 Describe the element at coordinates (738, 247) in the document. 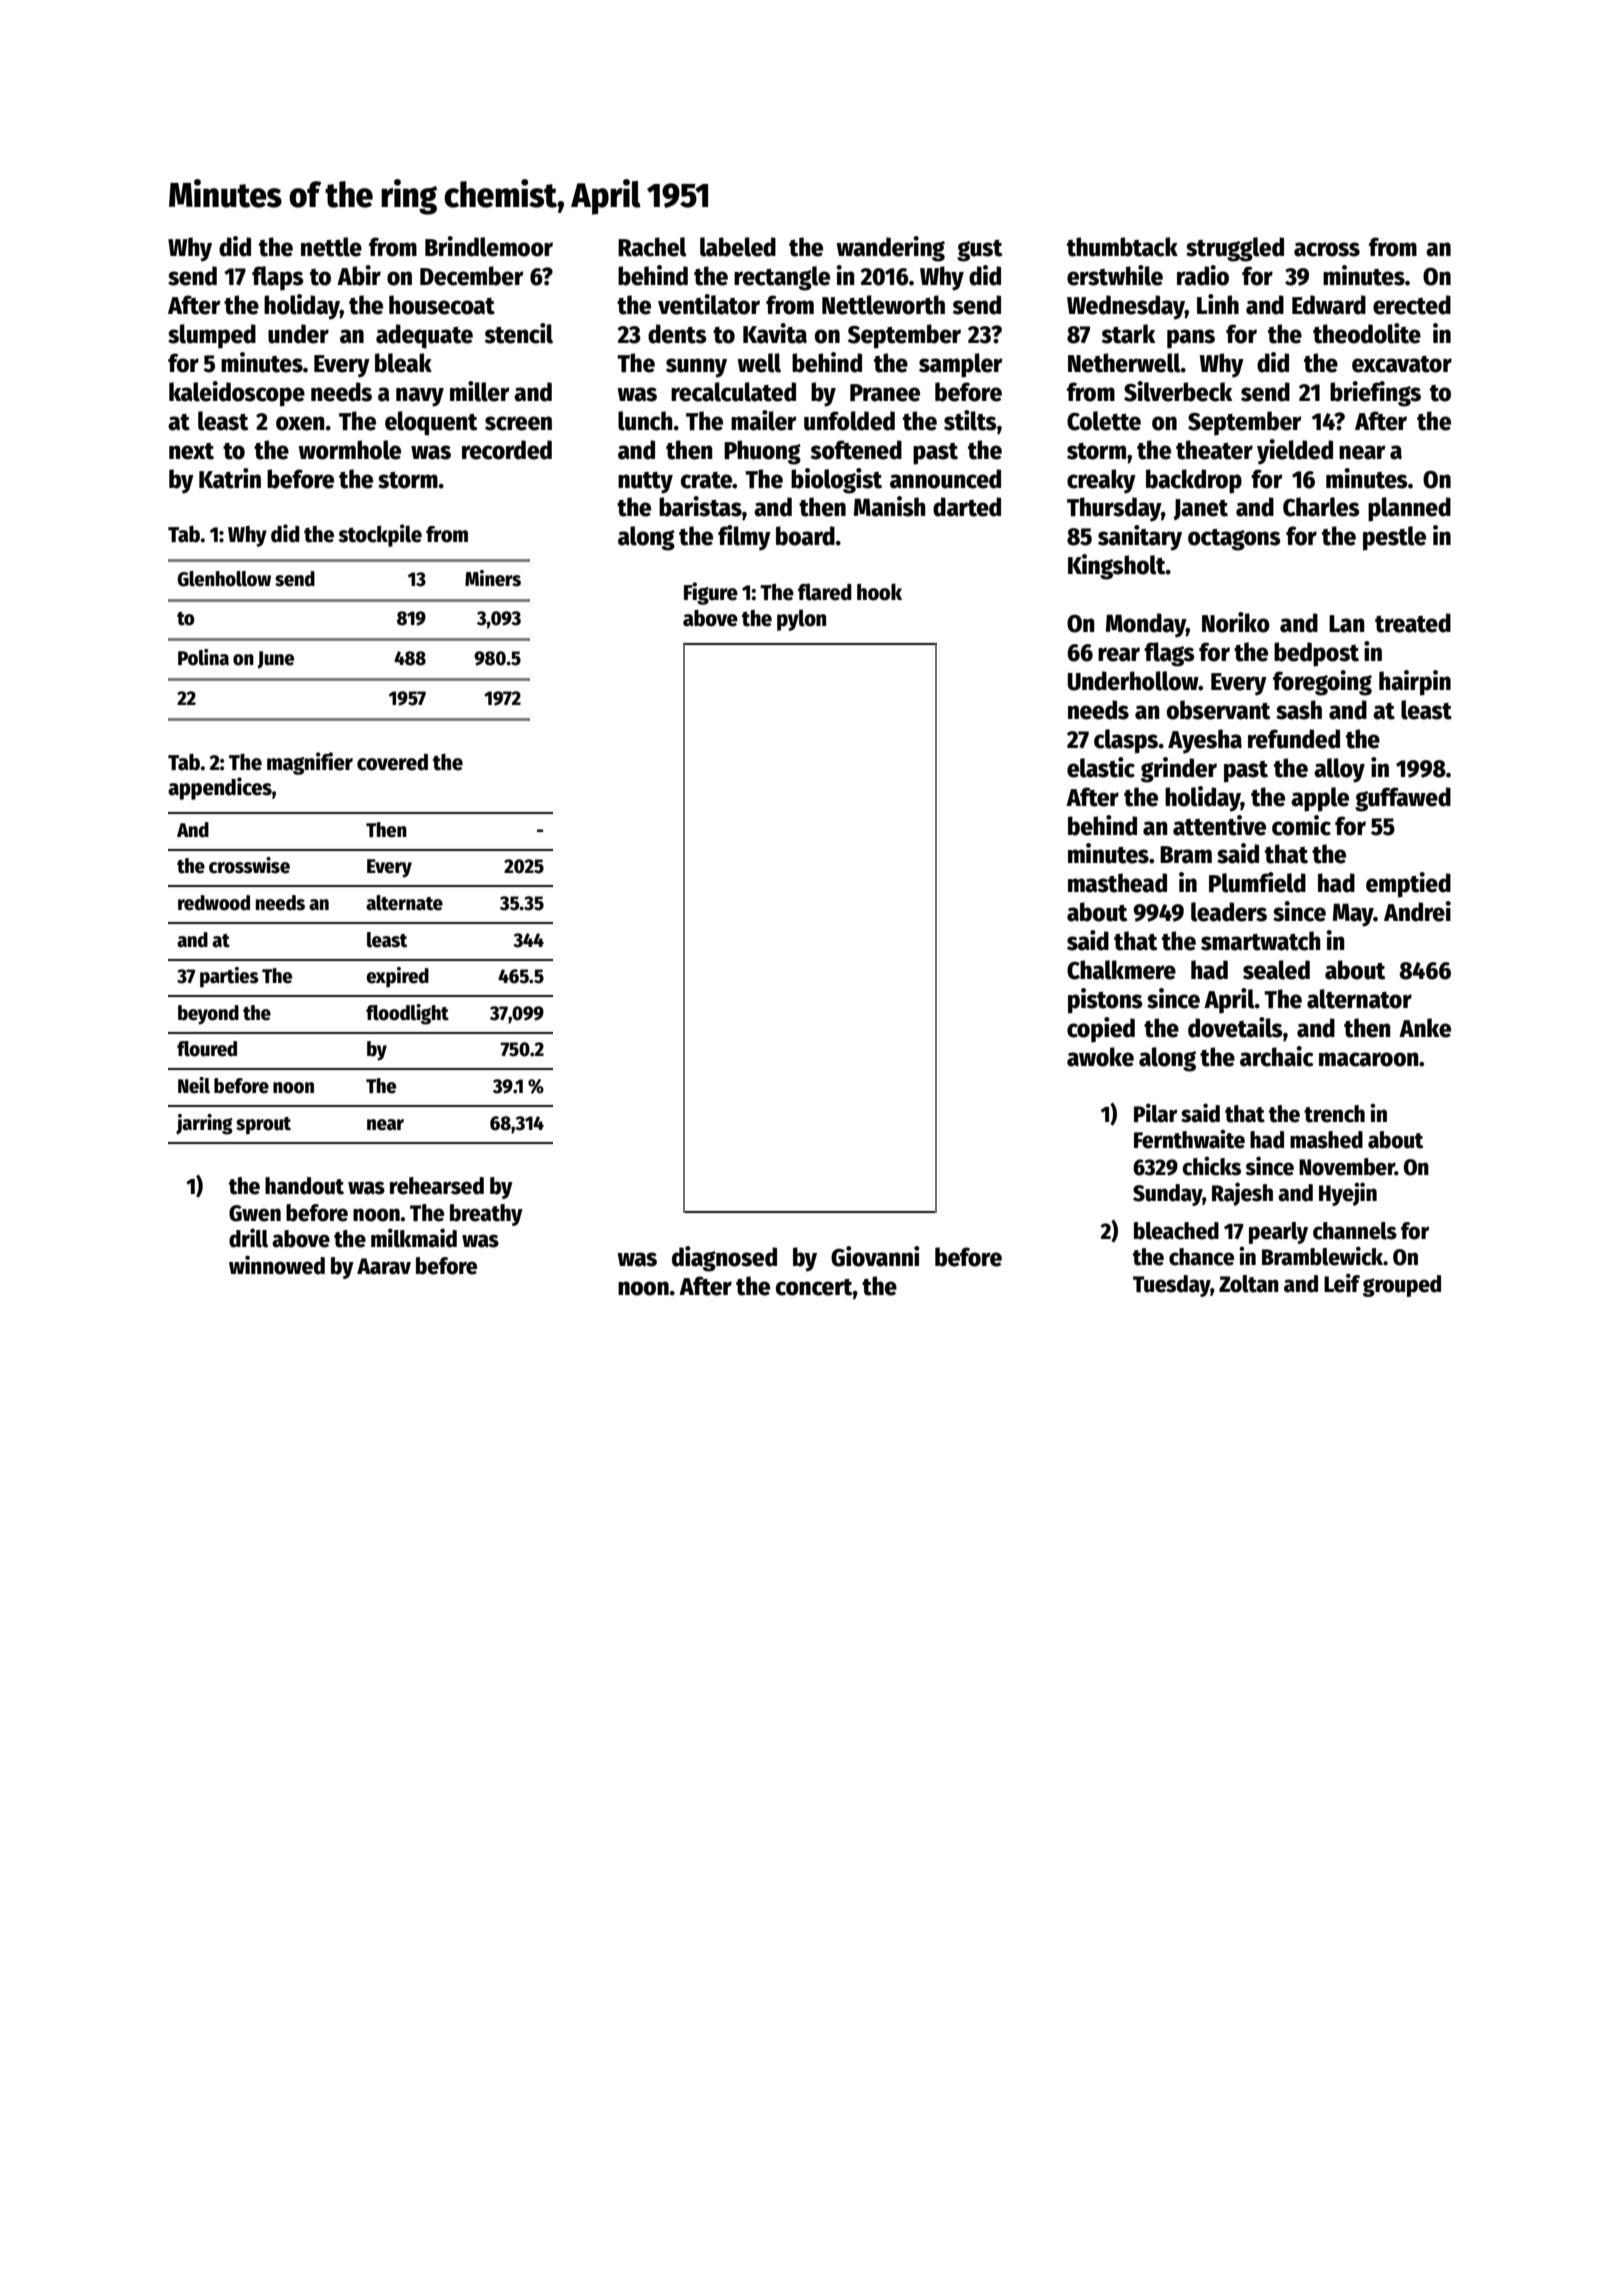

I see `labeled` at that location.
